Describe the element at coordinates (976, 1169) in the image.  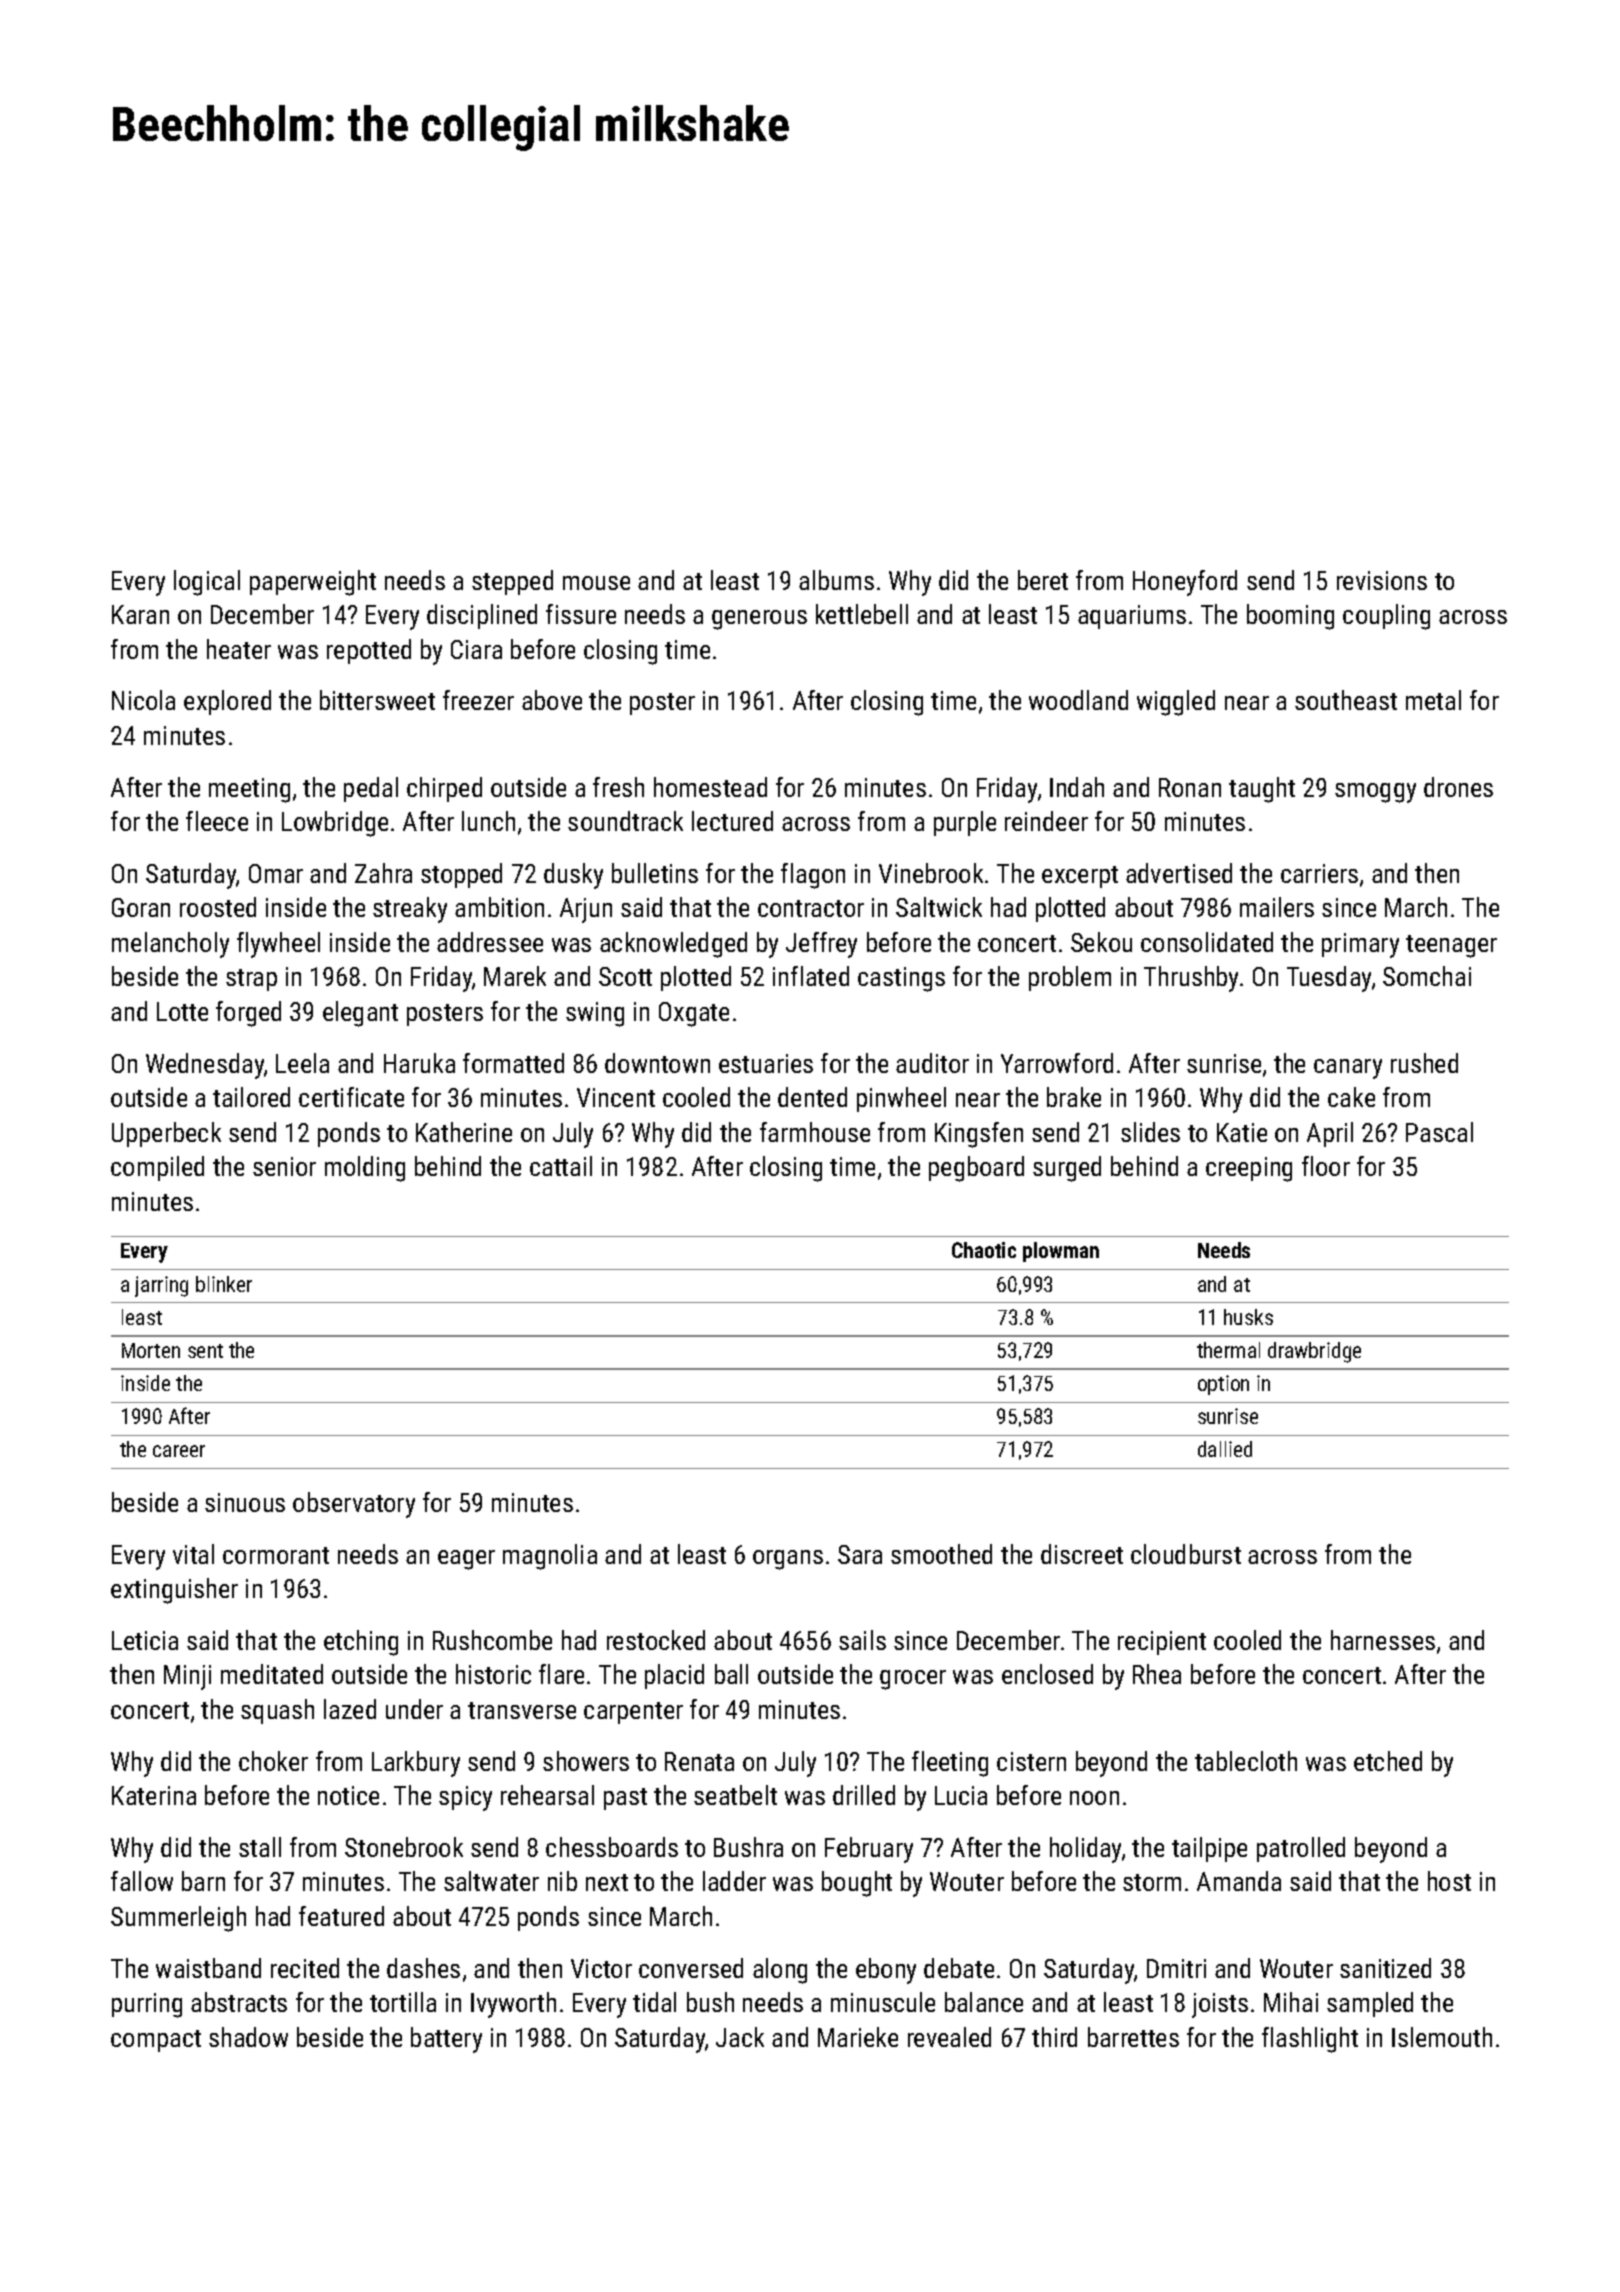
I see `pegboard` at that location.
